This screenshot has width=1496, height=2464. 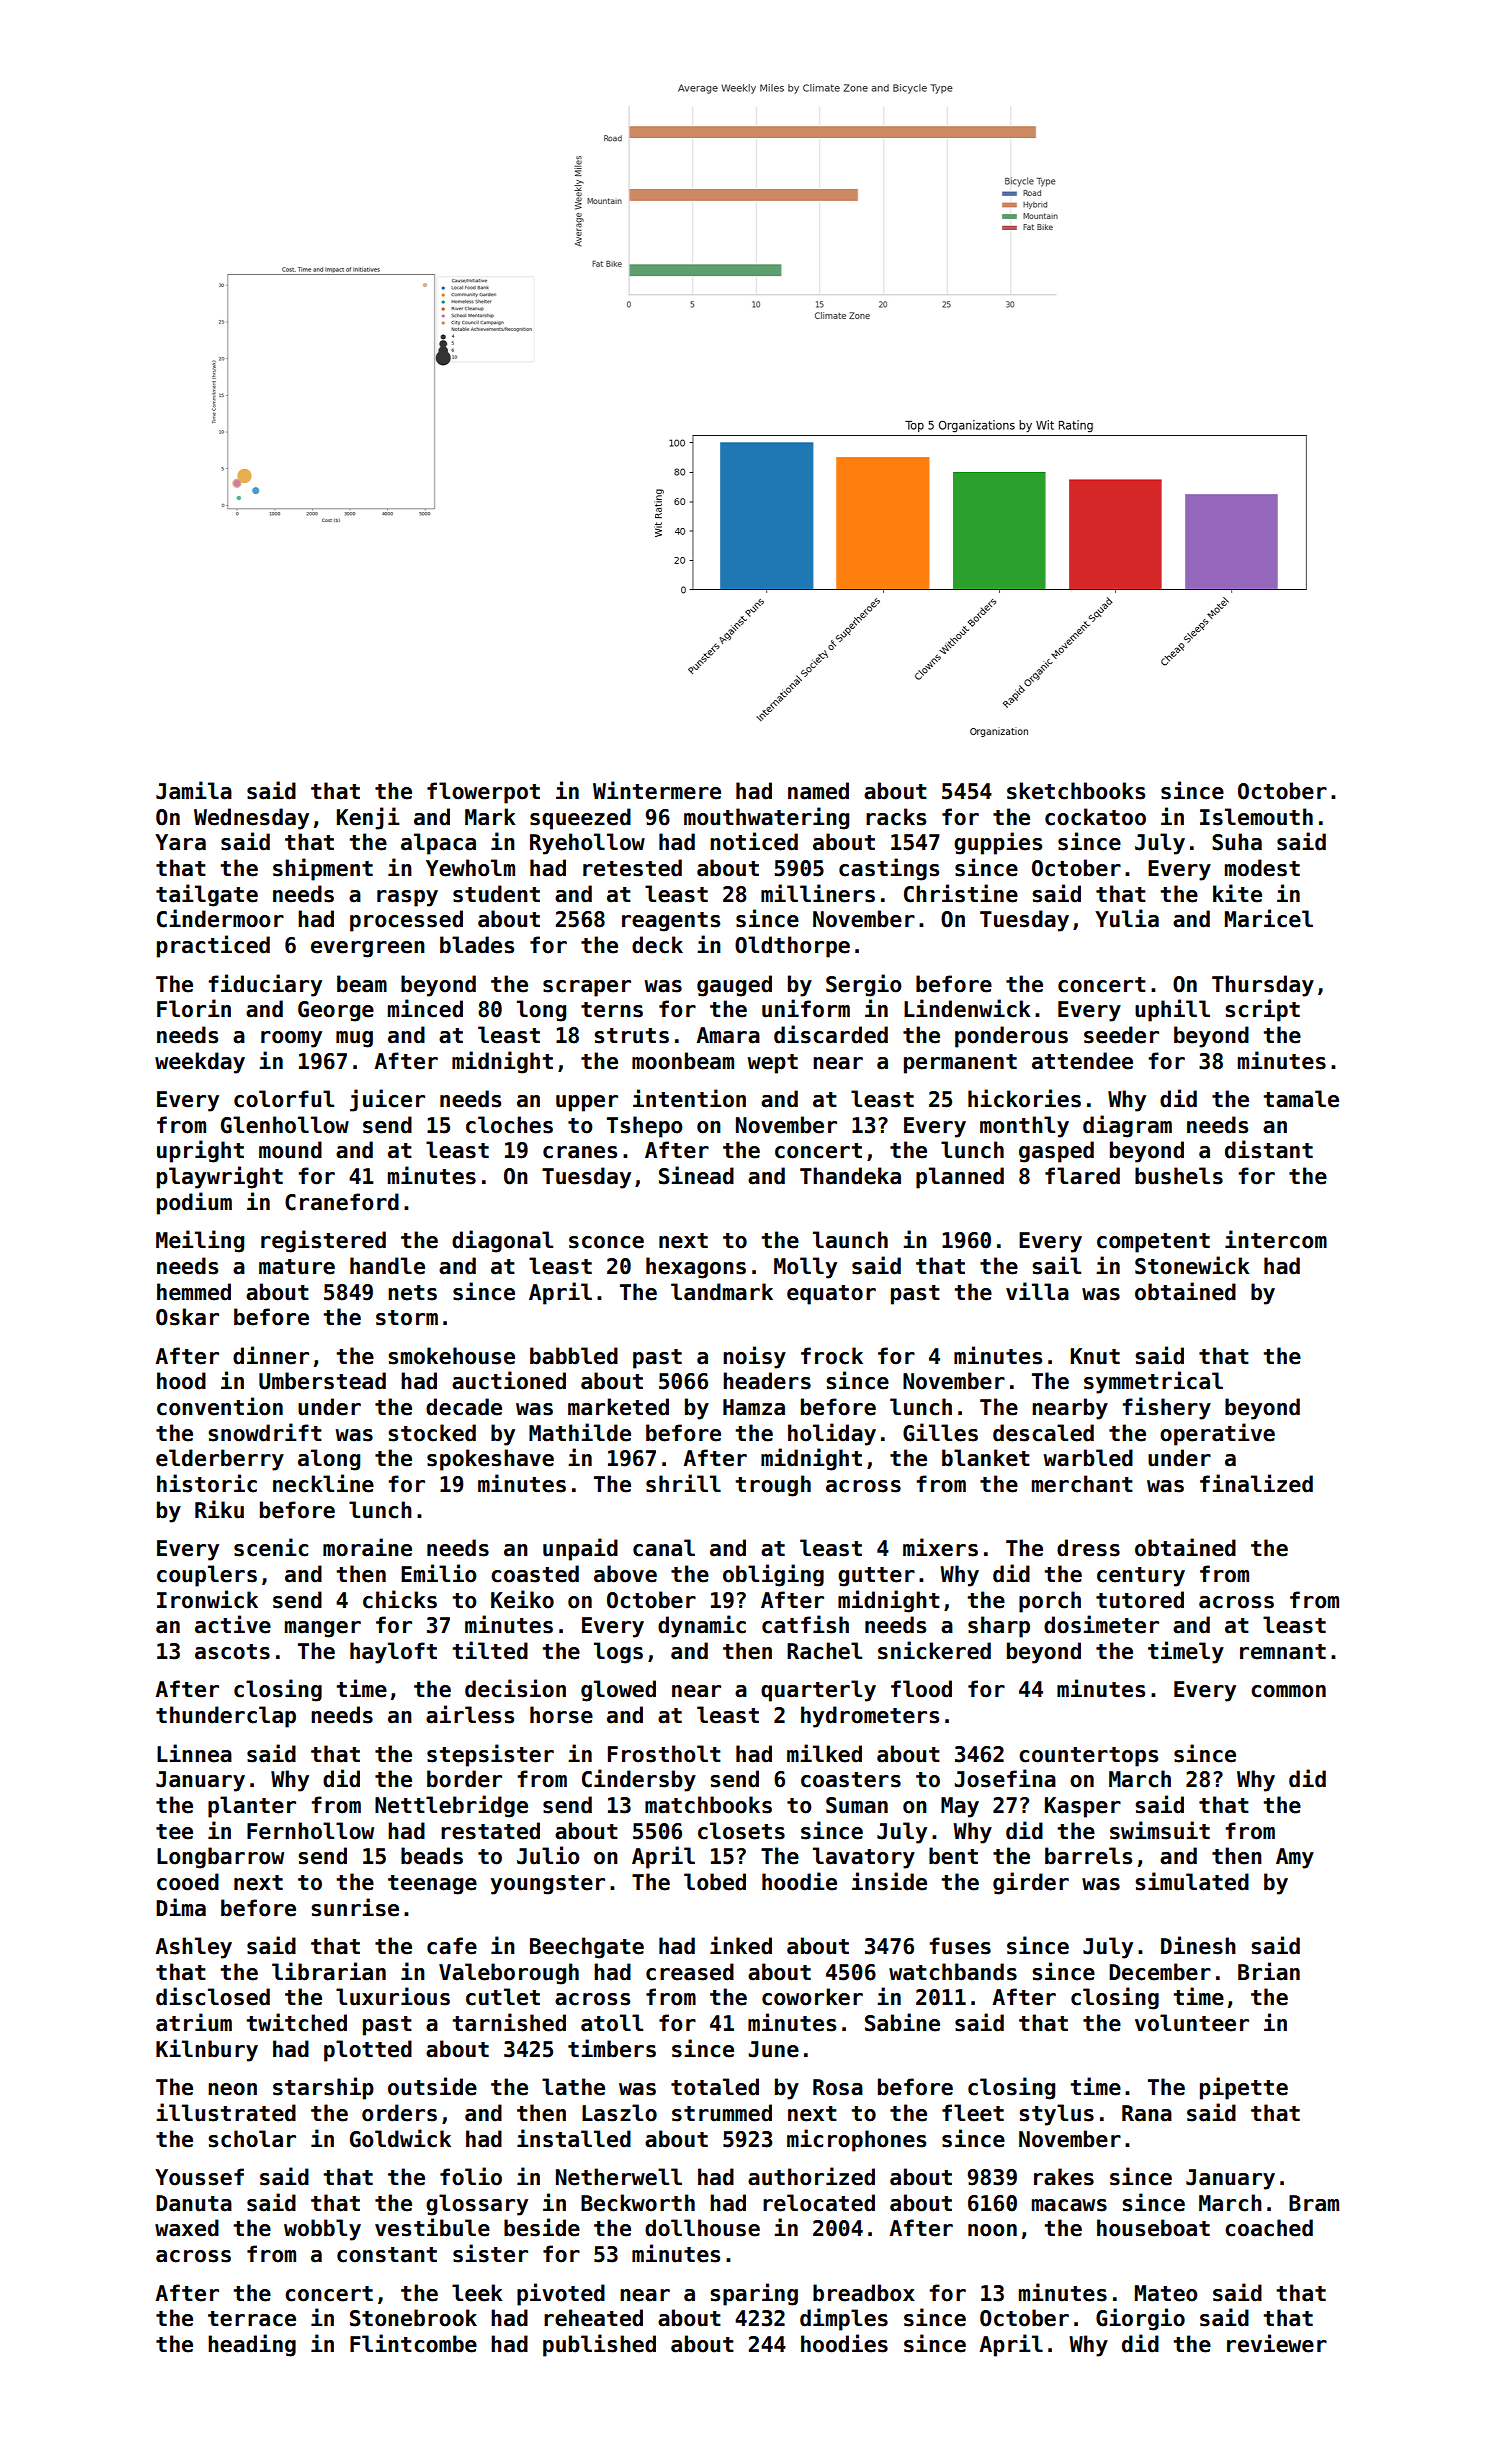 What do you see at coordinates (864, 1858) in the screenshot?
I see `lavatory` at bounding box center [864, 1858].
